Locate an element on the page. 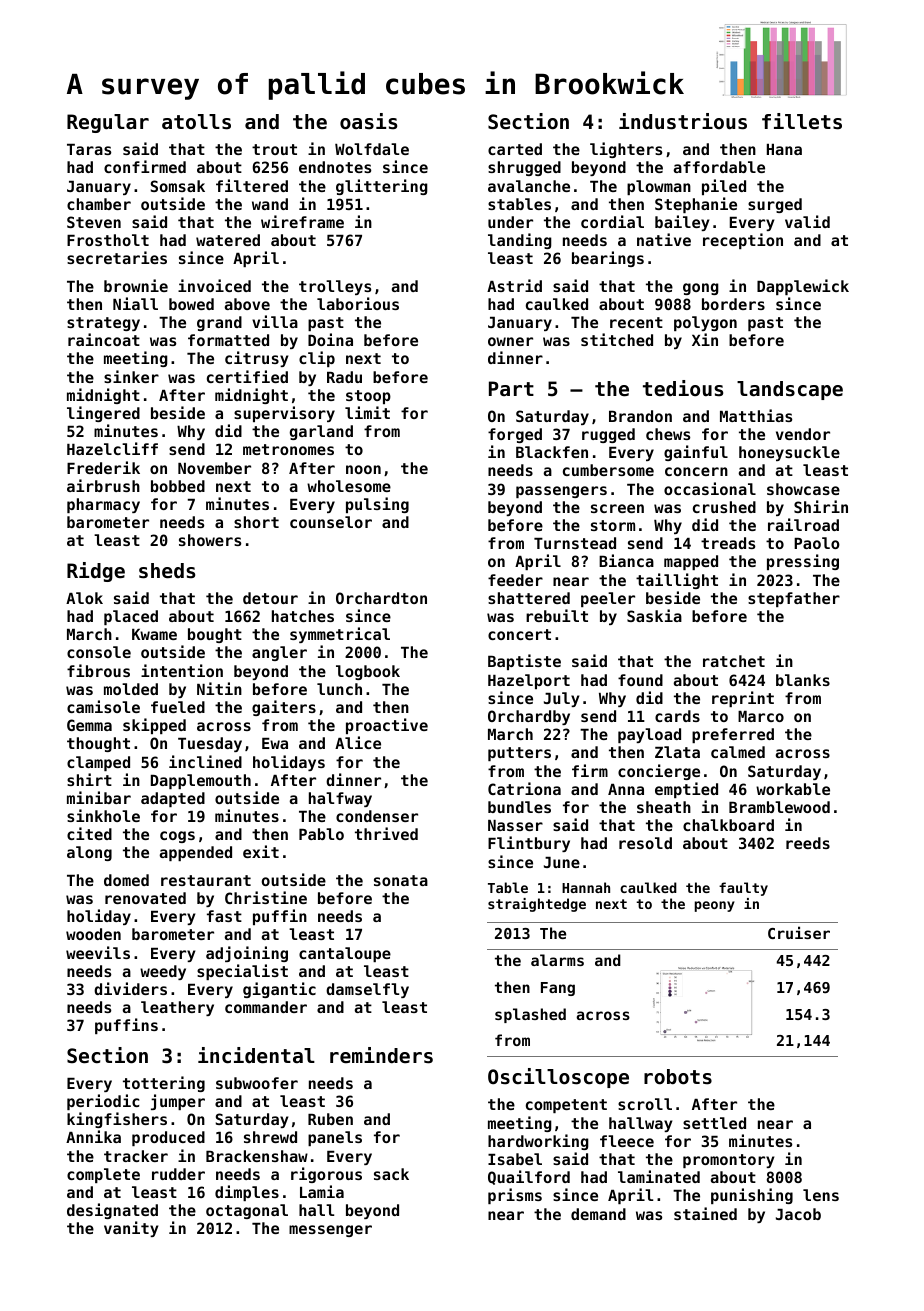 The width and height of the image is (924, 1311). angler is located at coordinates (279, 653).
